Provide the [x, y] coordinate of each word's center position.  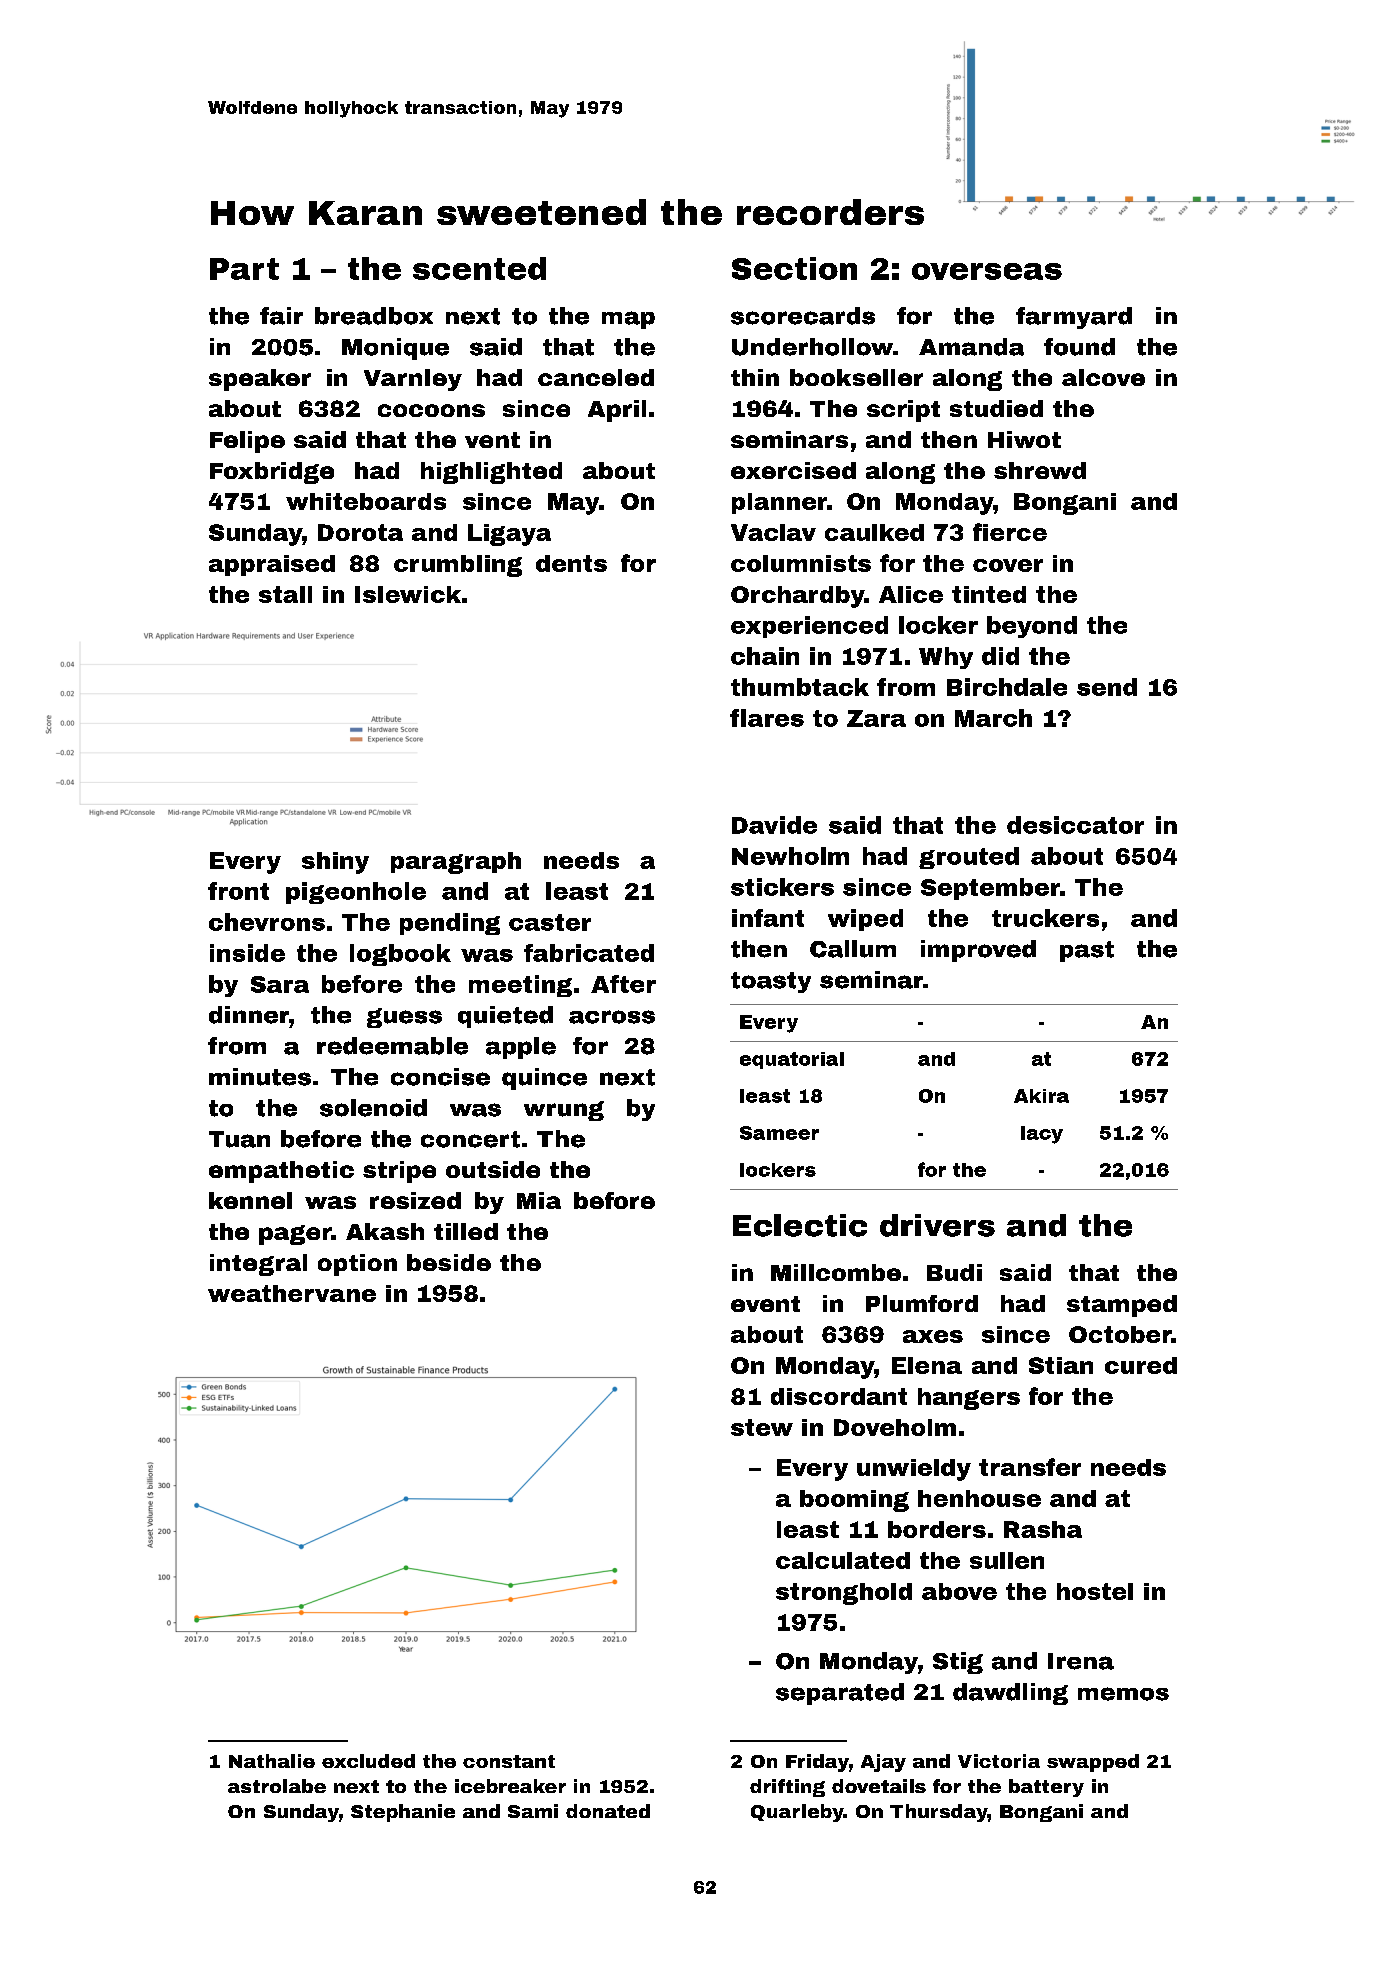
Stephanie [403, 1813]
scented [479, 268]
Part [244, 269]
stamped [1122, 1306]
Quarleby [797, 1813]
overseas [987, 271]
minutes [260, 1077]
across [612, 1017]
